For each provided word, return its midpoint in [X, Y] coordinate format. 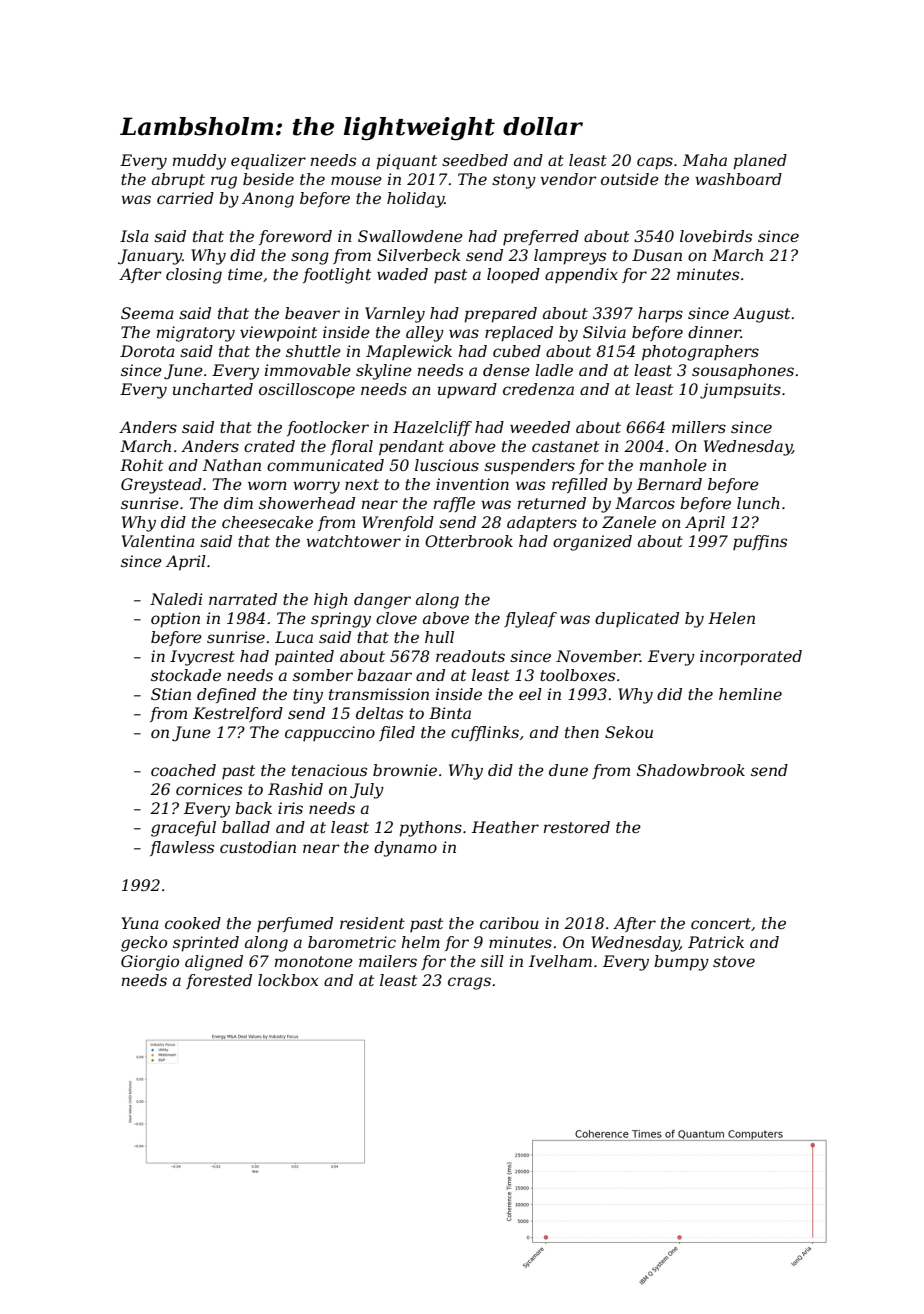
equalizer [268, 162]
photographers [700, 353]
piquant [406, 162]
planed [760, 162]
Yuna [140, 923]
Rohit [141, 465]
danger [382, 601]
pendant [411, 448]
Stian [171, 694]
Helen [731, 618]
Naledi [176, 599]
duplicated [637, 619]
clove [396, 618]
